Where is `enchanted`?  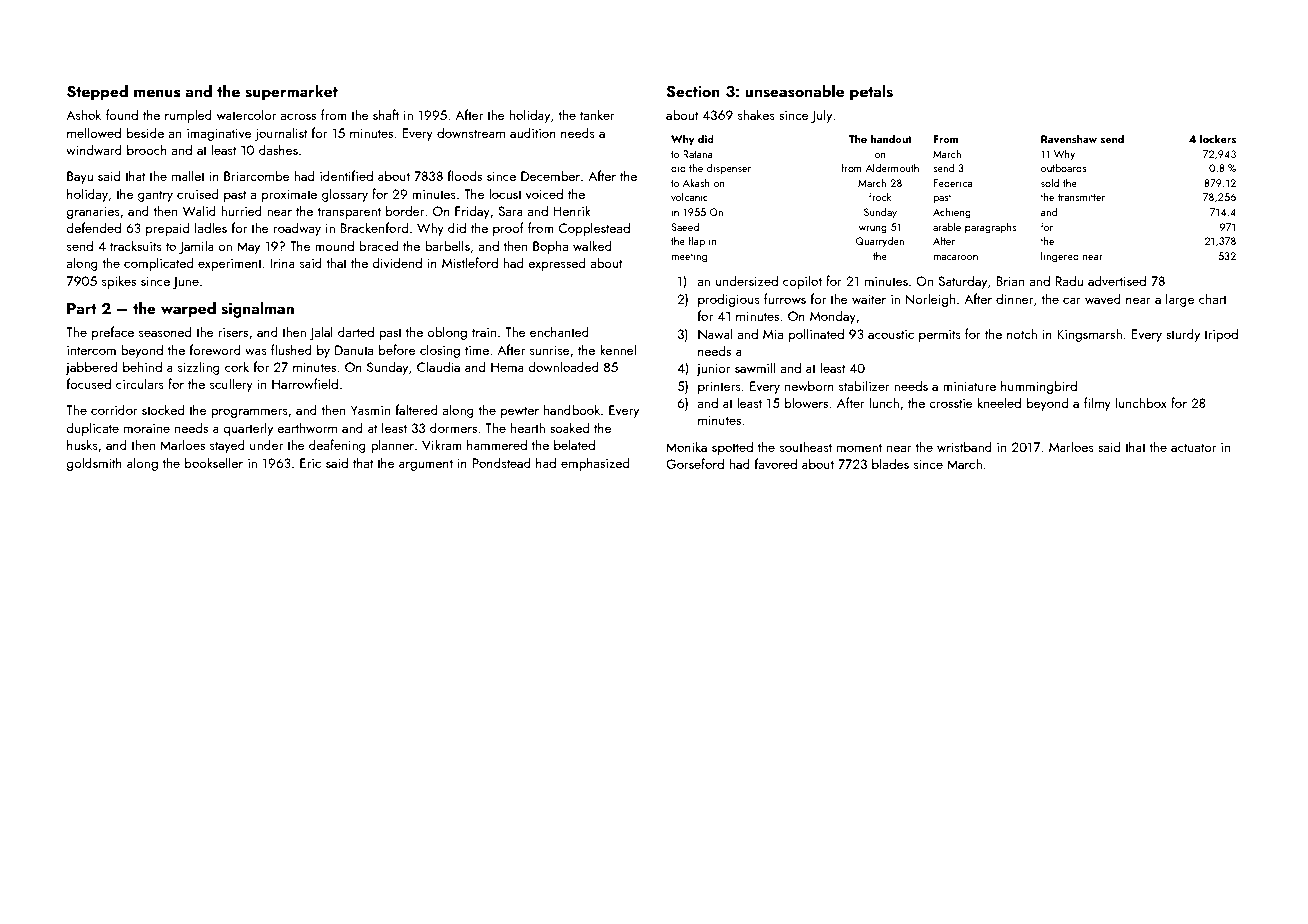 enchanted is located at coordinates (559, 331).
